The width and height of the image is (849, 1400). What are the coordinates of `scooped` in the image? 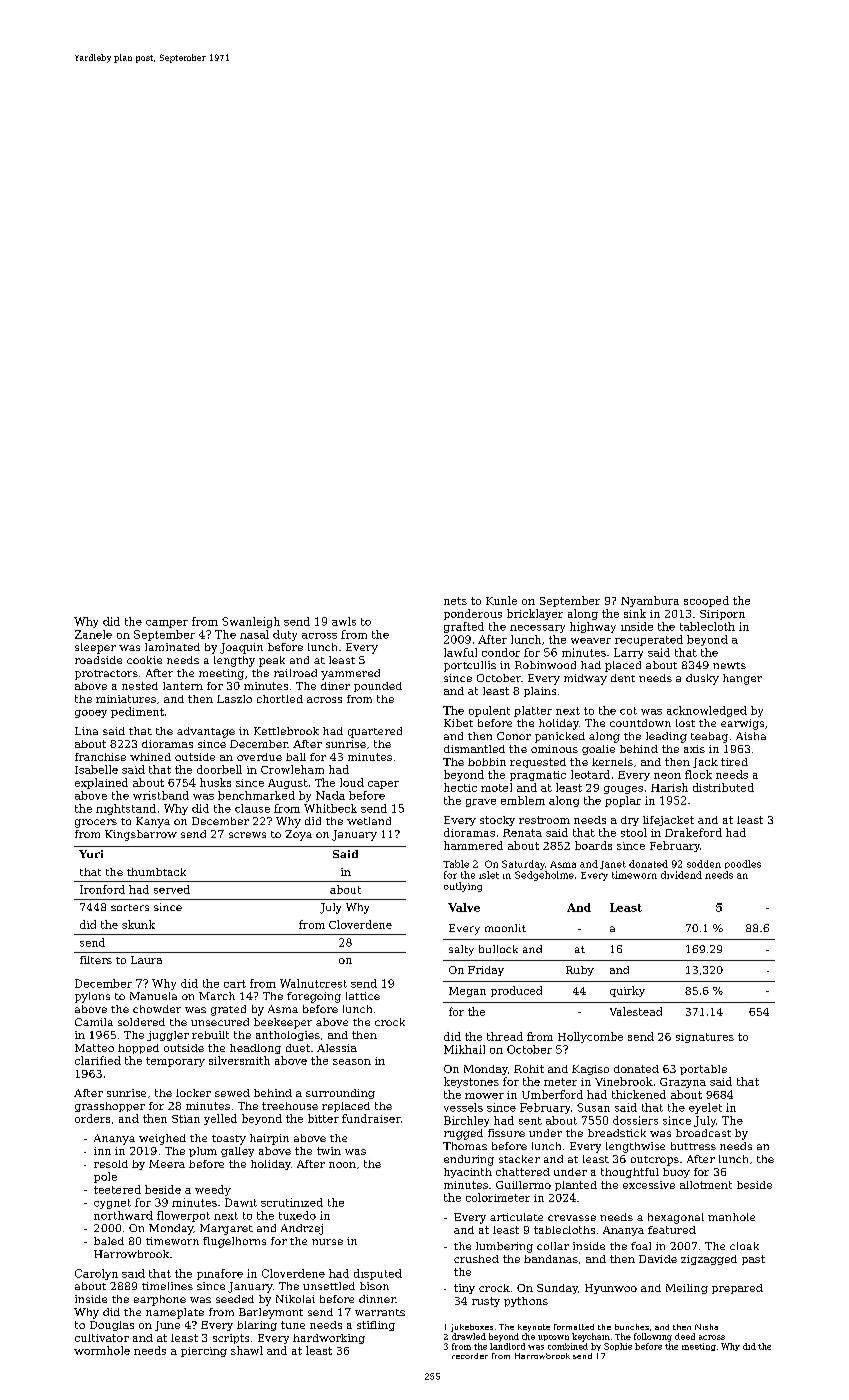 It's located at (706, 601).
